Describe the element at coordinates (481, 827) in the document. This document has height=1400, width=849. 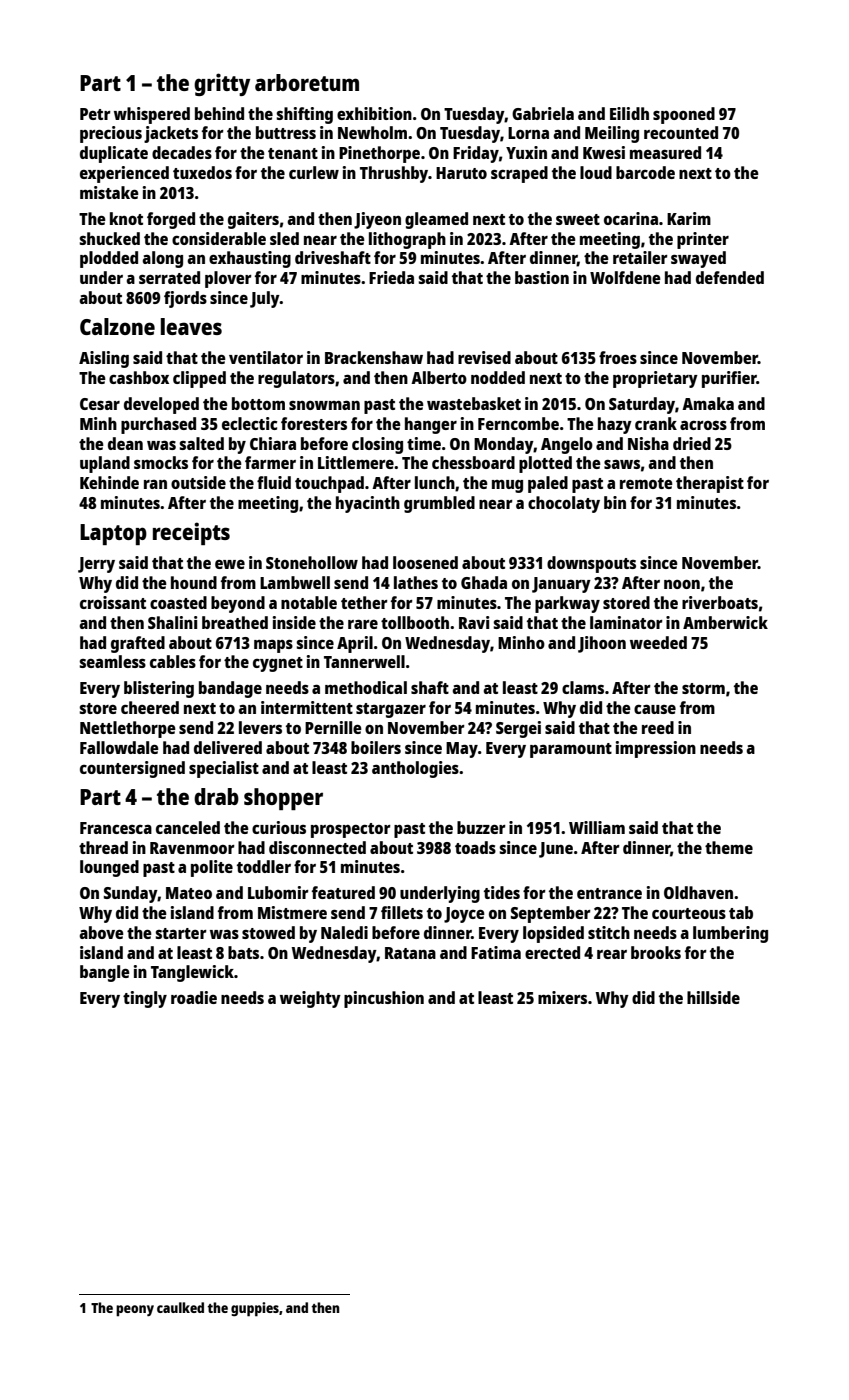
I see `buzzer` at that location.
